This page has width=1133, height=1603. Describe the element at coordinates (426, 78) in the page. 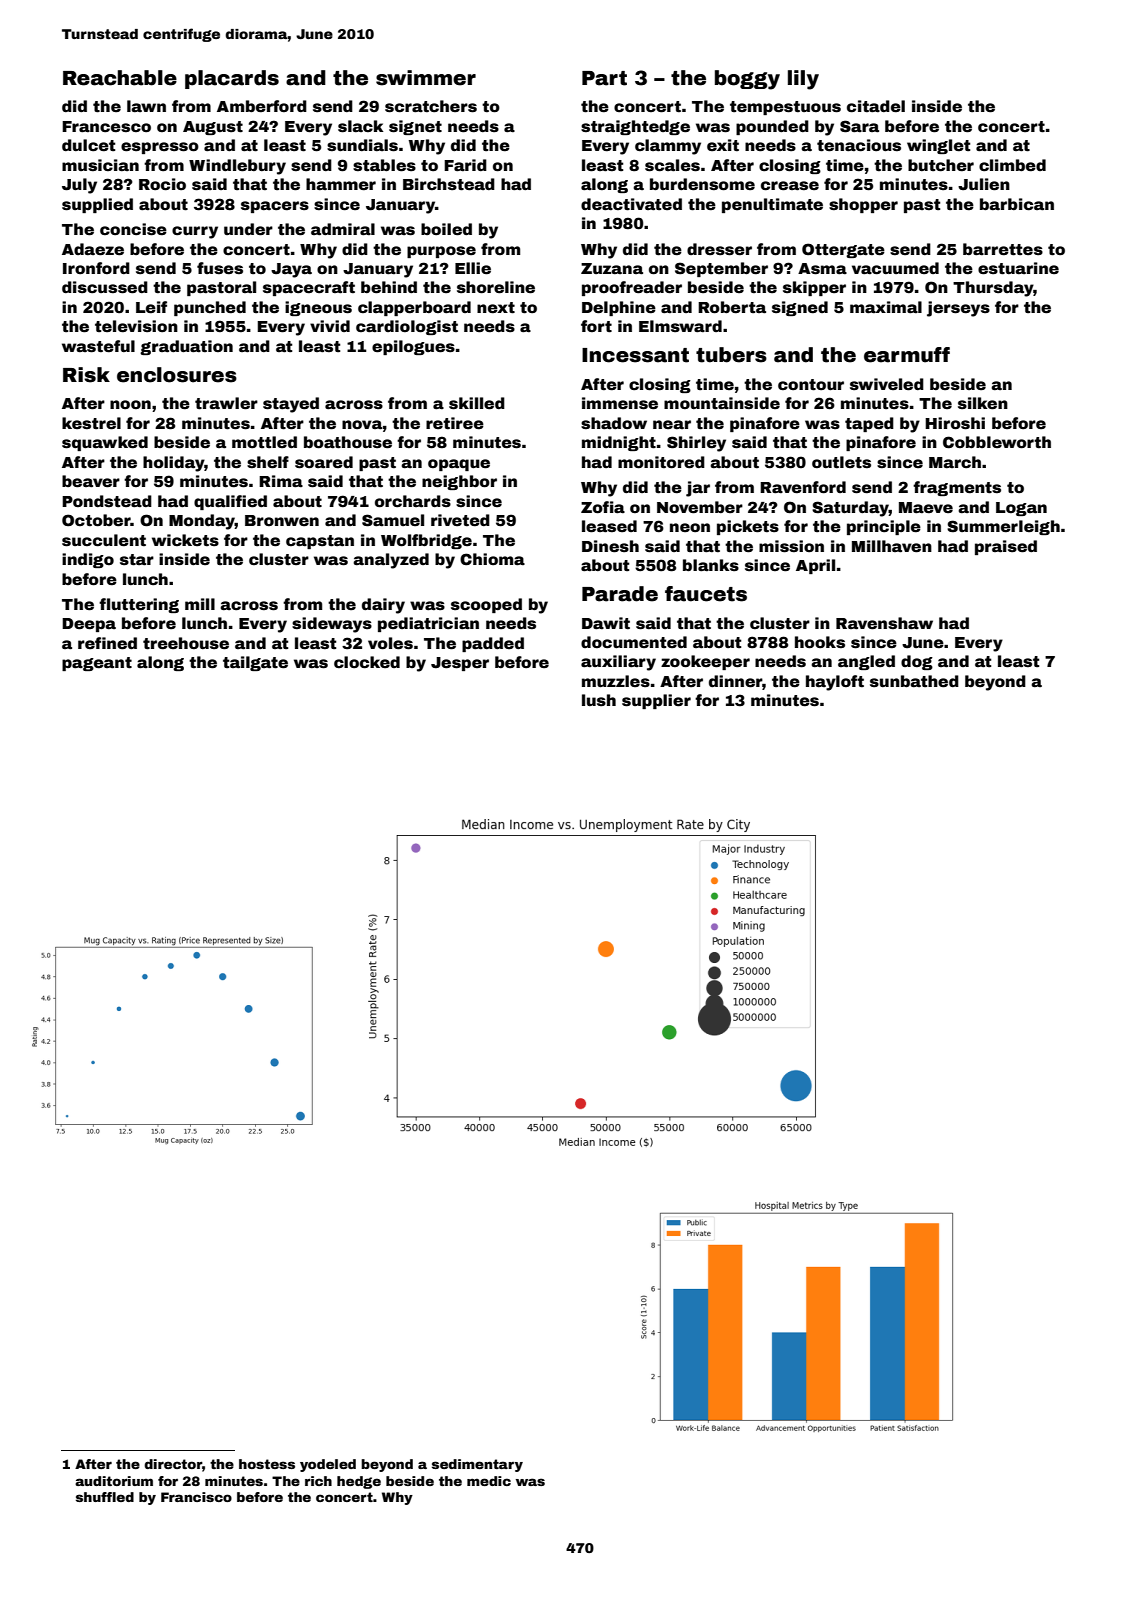

I see `swimmer` at that location.
